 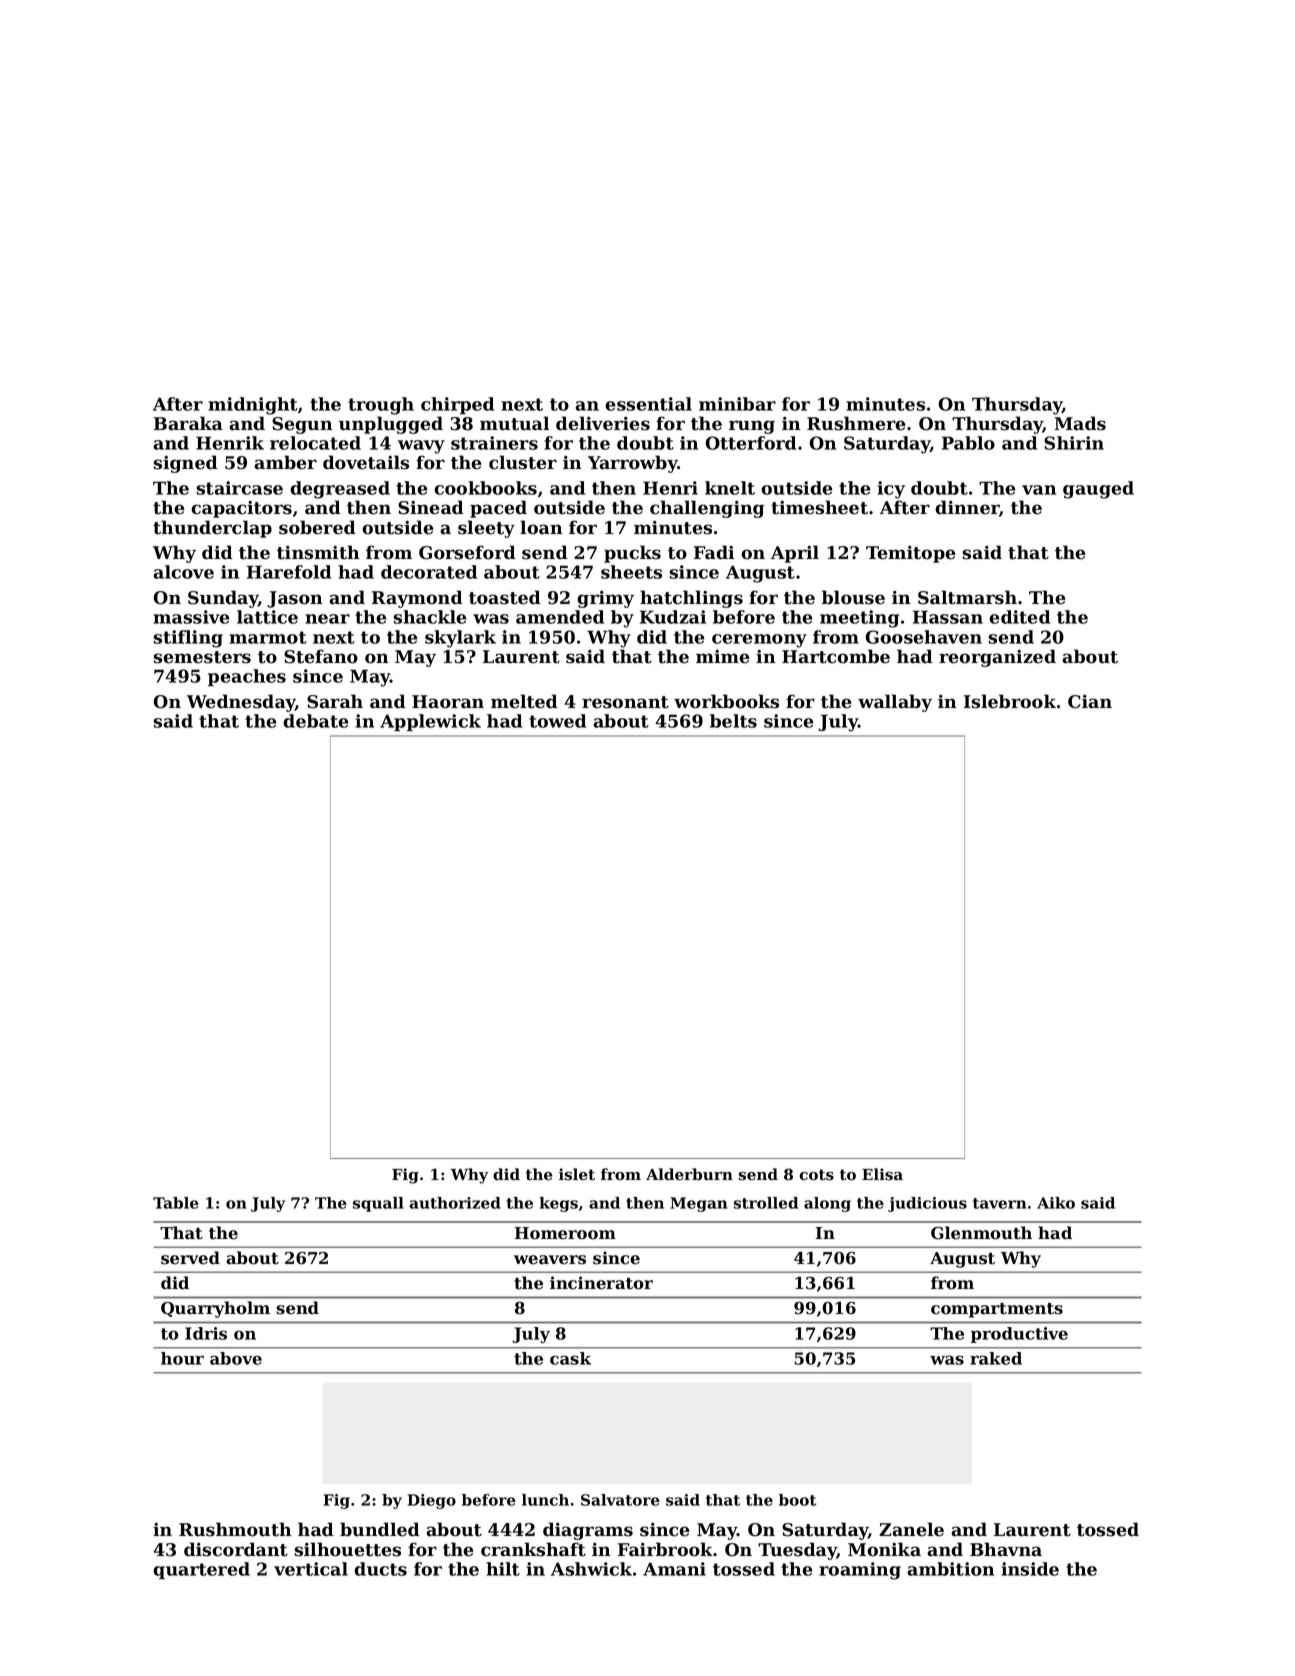 I want to click on roaming, so click(x=860, y=1571).
